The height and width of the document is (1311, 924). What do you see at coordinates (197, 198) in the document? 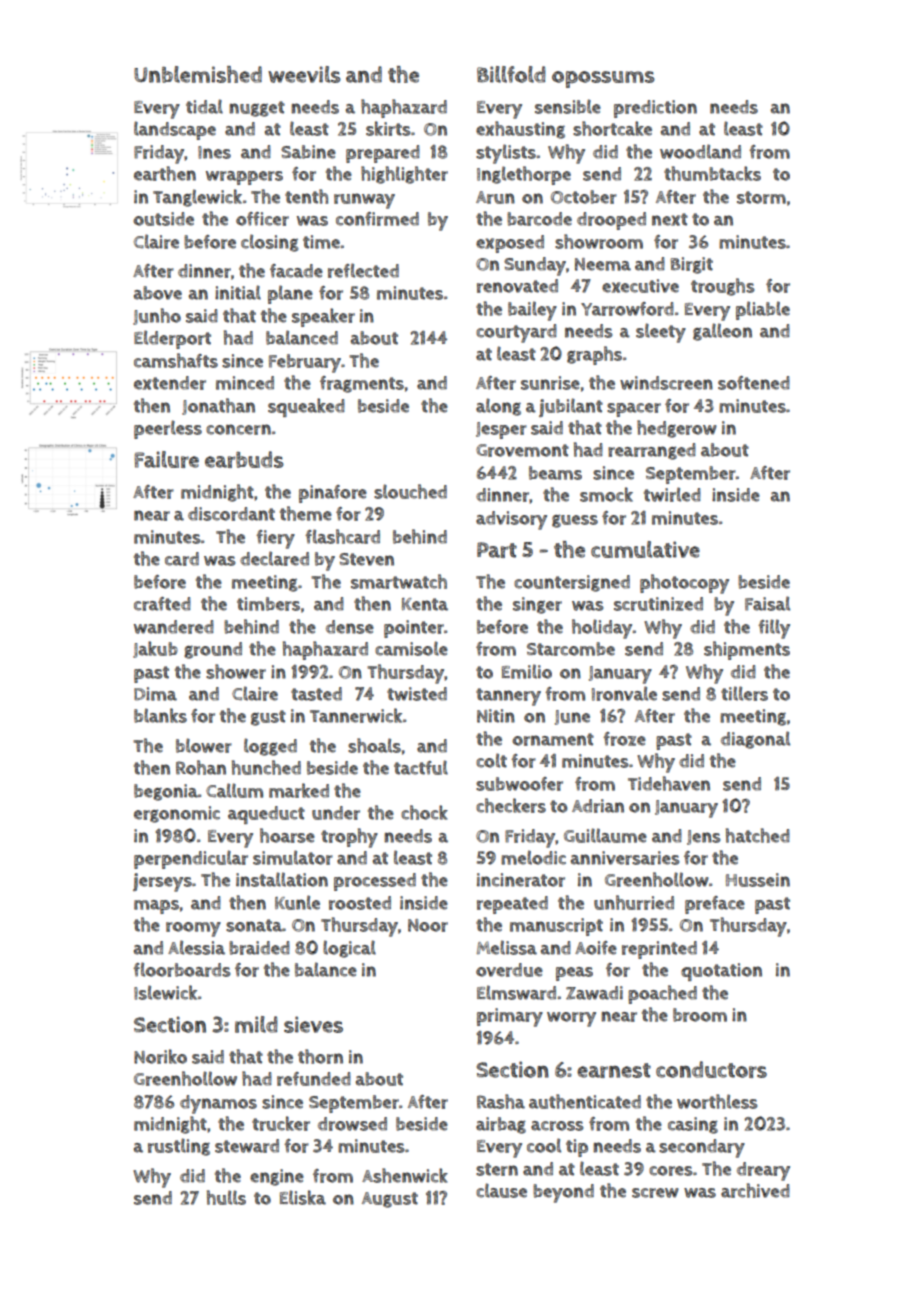
I see `Tanglewick` at bounding box center [197, 198].
